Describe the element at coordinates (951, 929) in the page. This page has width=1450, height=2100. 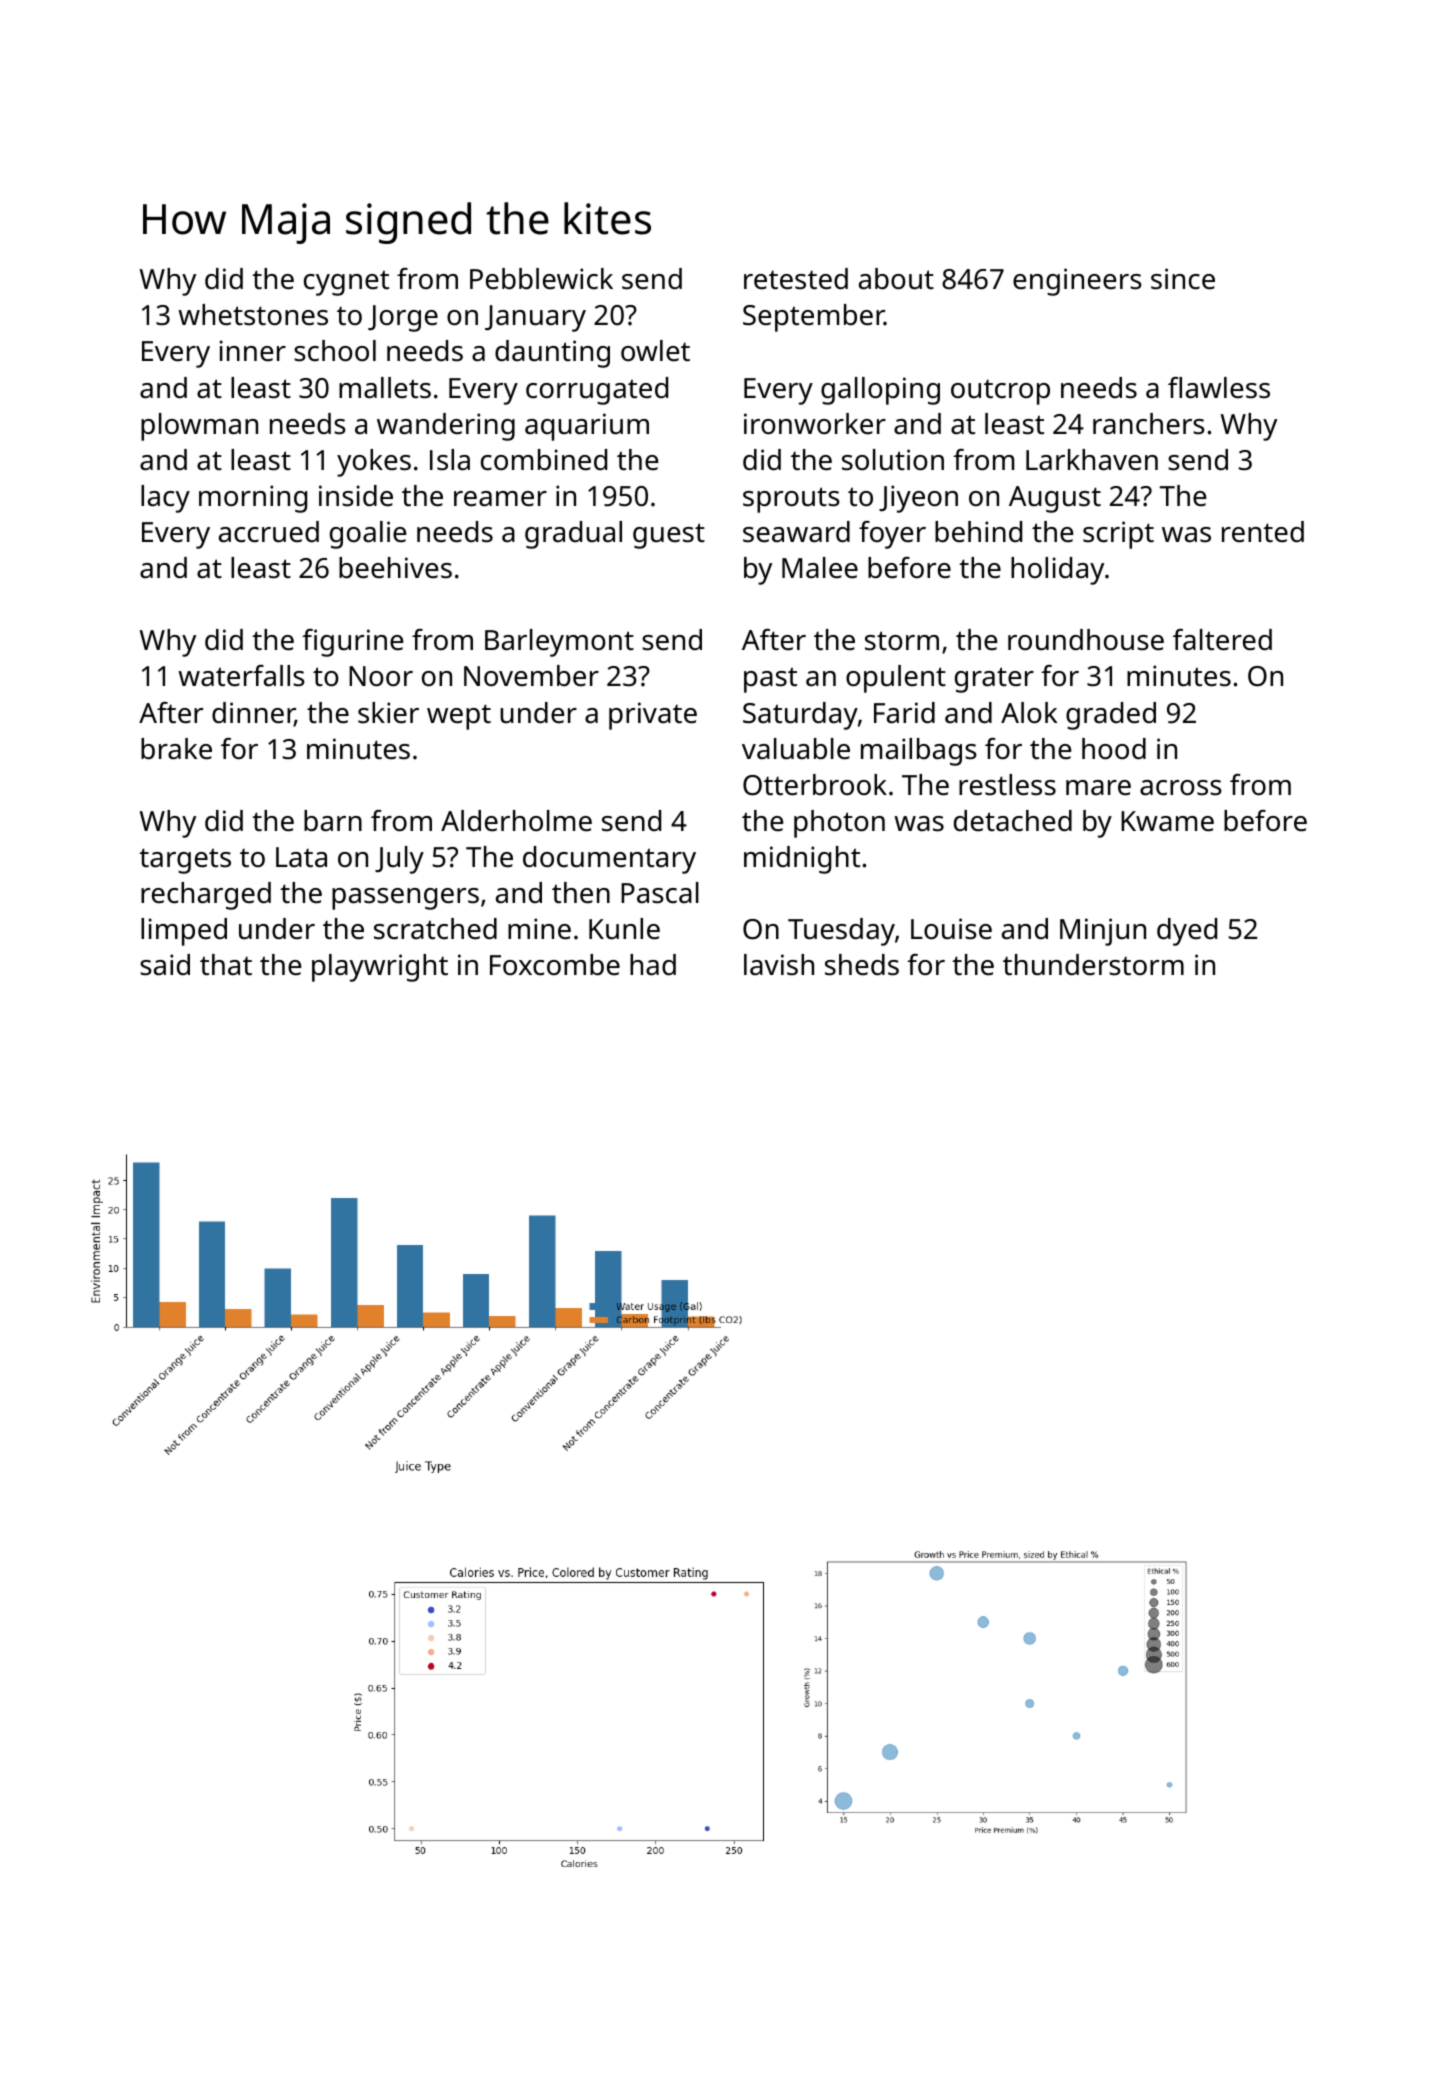
I see `Louise` at that location.
